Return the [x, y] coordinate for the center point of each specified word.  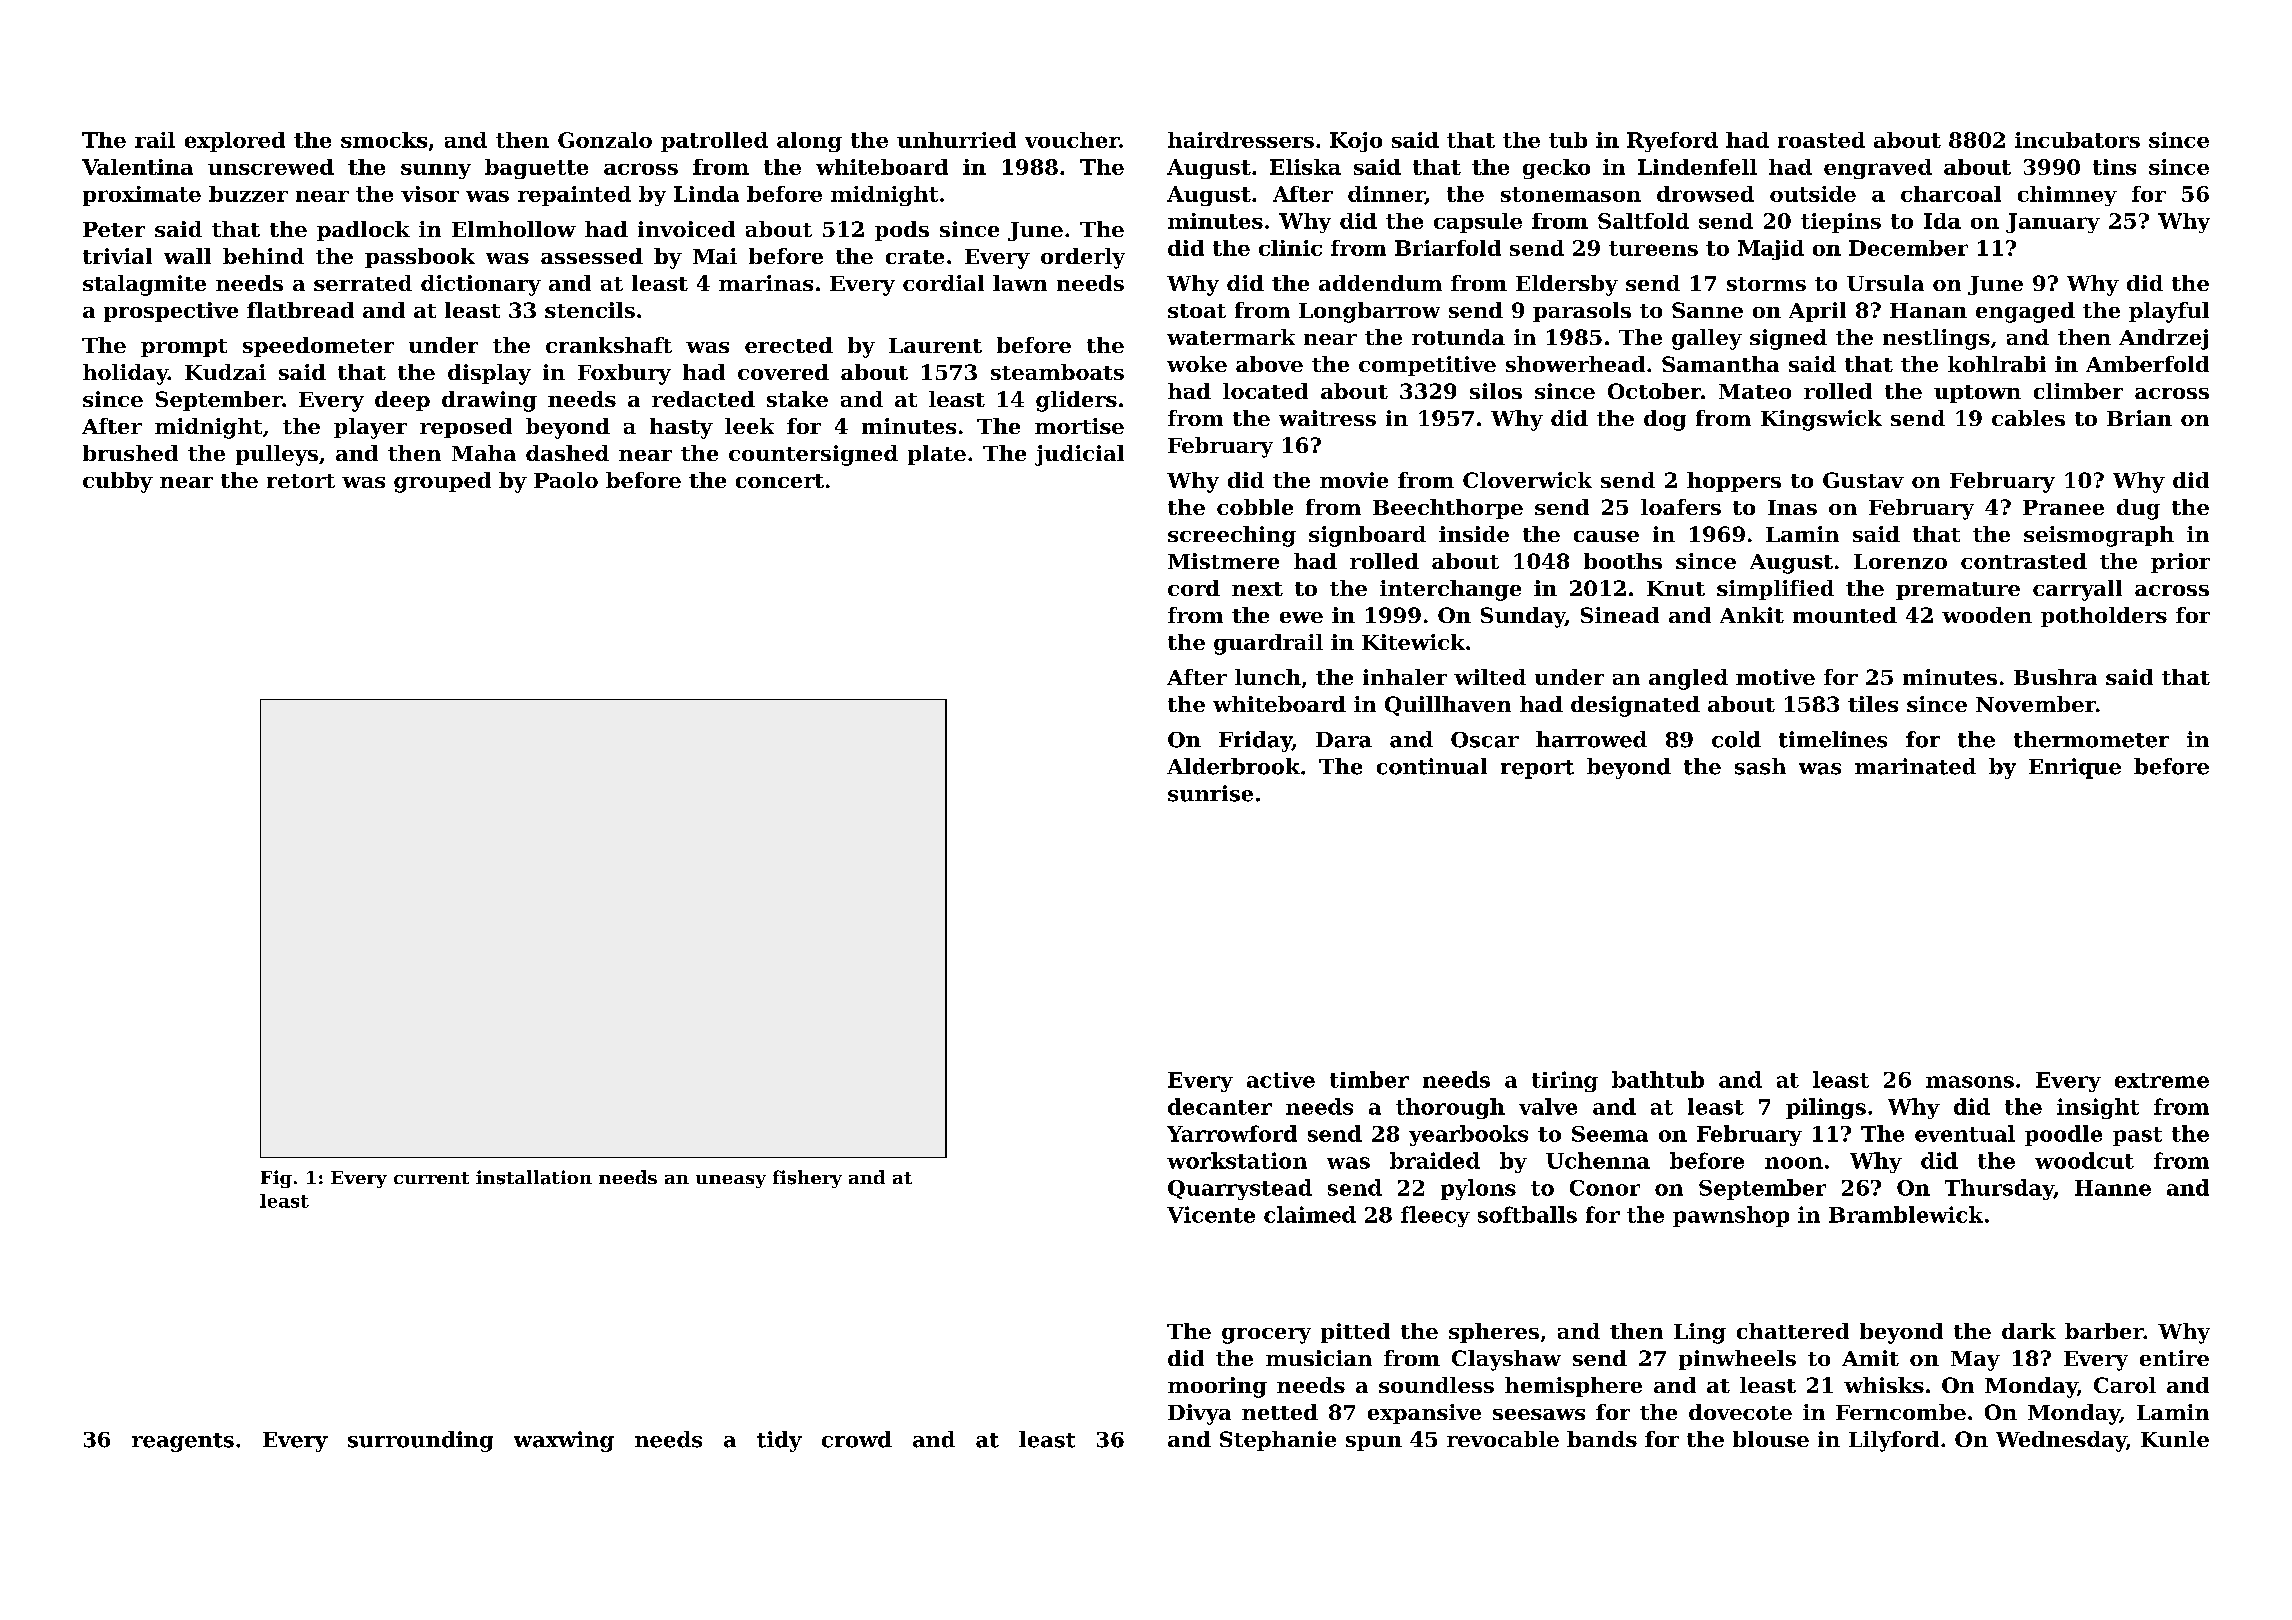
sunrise [1210, 793]
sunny [436, 171]
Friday [1255, 741]
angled [1688, 679]
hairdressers [1241, 140]
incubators [2077, 140]
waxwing [564, 1441]
